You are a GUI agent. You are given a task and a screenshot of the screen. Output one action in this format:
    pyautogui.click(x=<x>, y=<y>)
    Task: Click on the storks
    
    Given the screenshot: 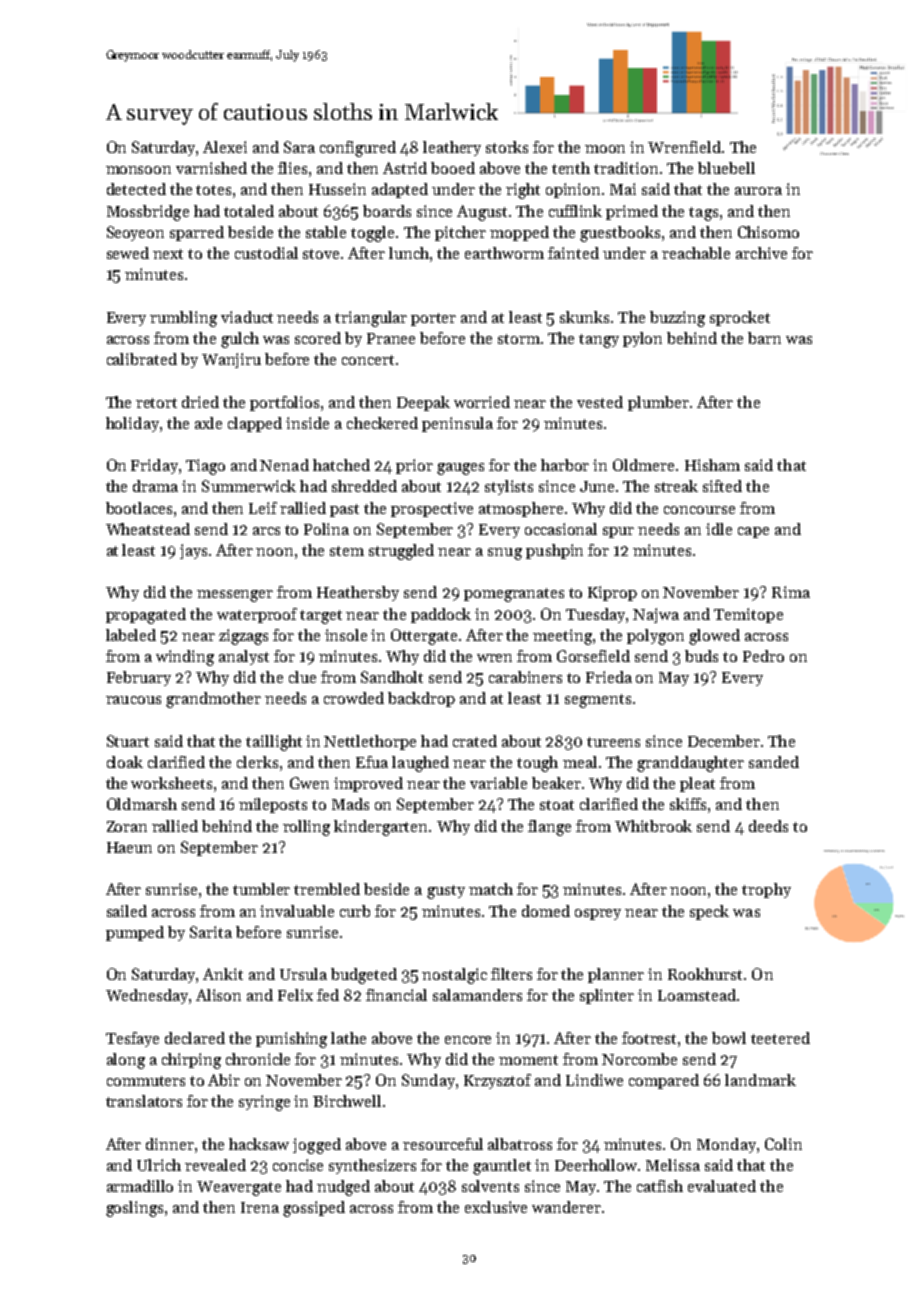 What is the action you would take?
    pyautogui.click(x=507, y=147)
